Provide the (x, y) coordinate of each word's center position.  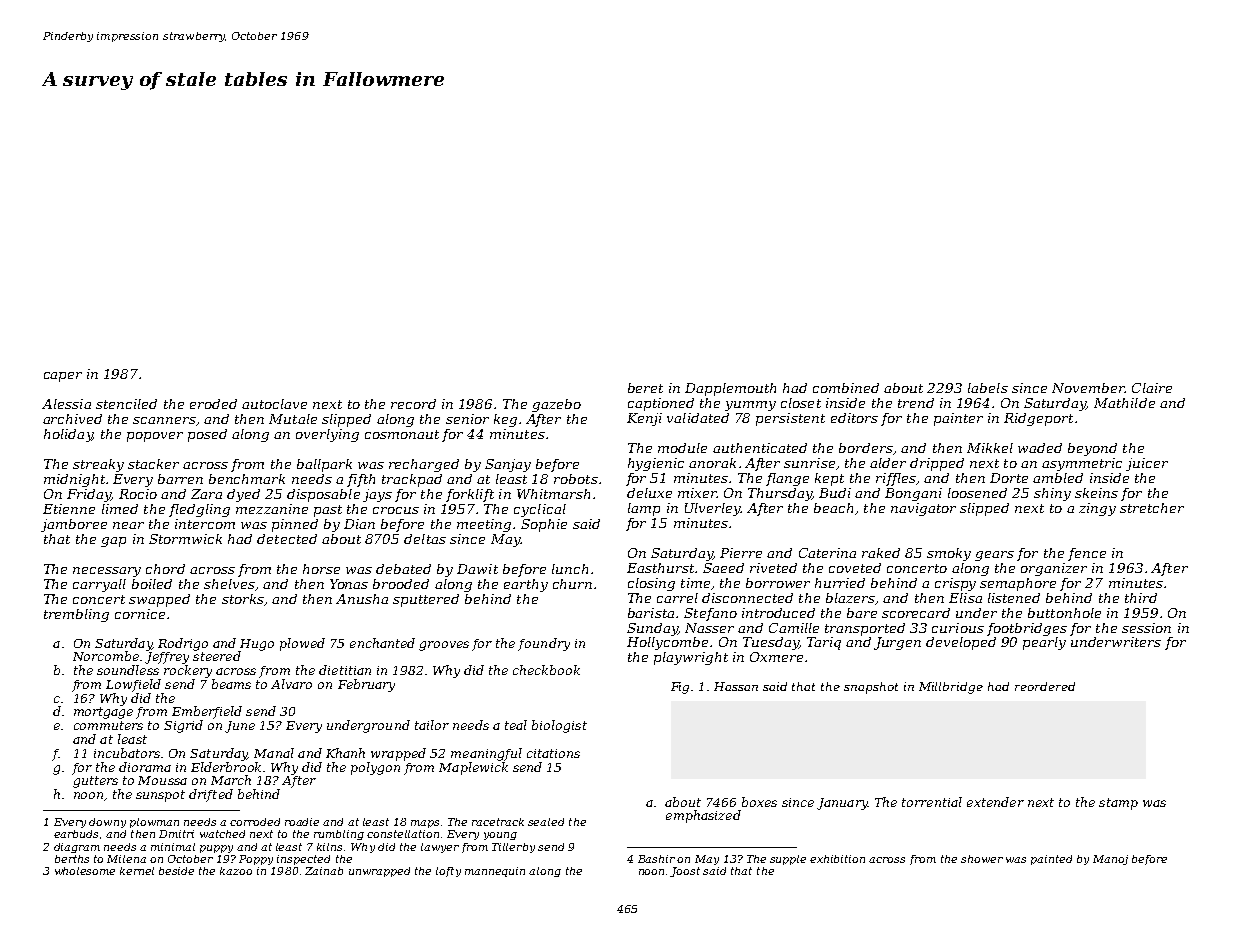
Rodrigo (183, 644)
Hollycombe (667, 643)
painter (958, 419)
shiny (1052, 494)
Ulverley (713, 509)
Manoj (1110, 860)
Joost (685, 872)
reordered (1045, 686)
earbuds (76, 834)
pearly (1044, 643)
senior (467, 419)
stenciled (126, 404)
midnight (74, 480)
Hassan (736, 686)
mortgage (103, 713)
